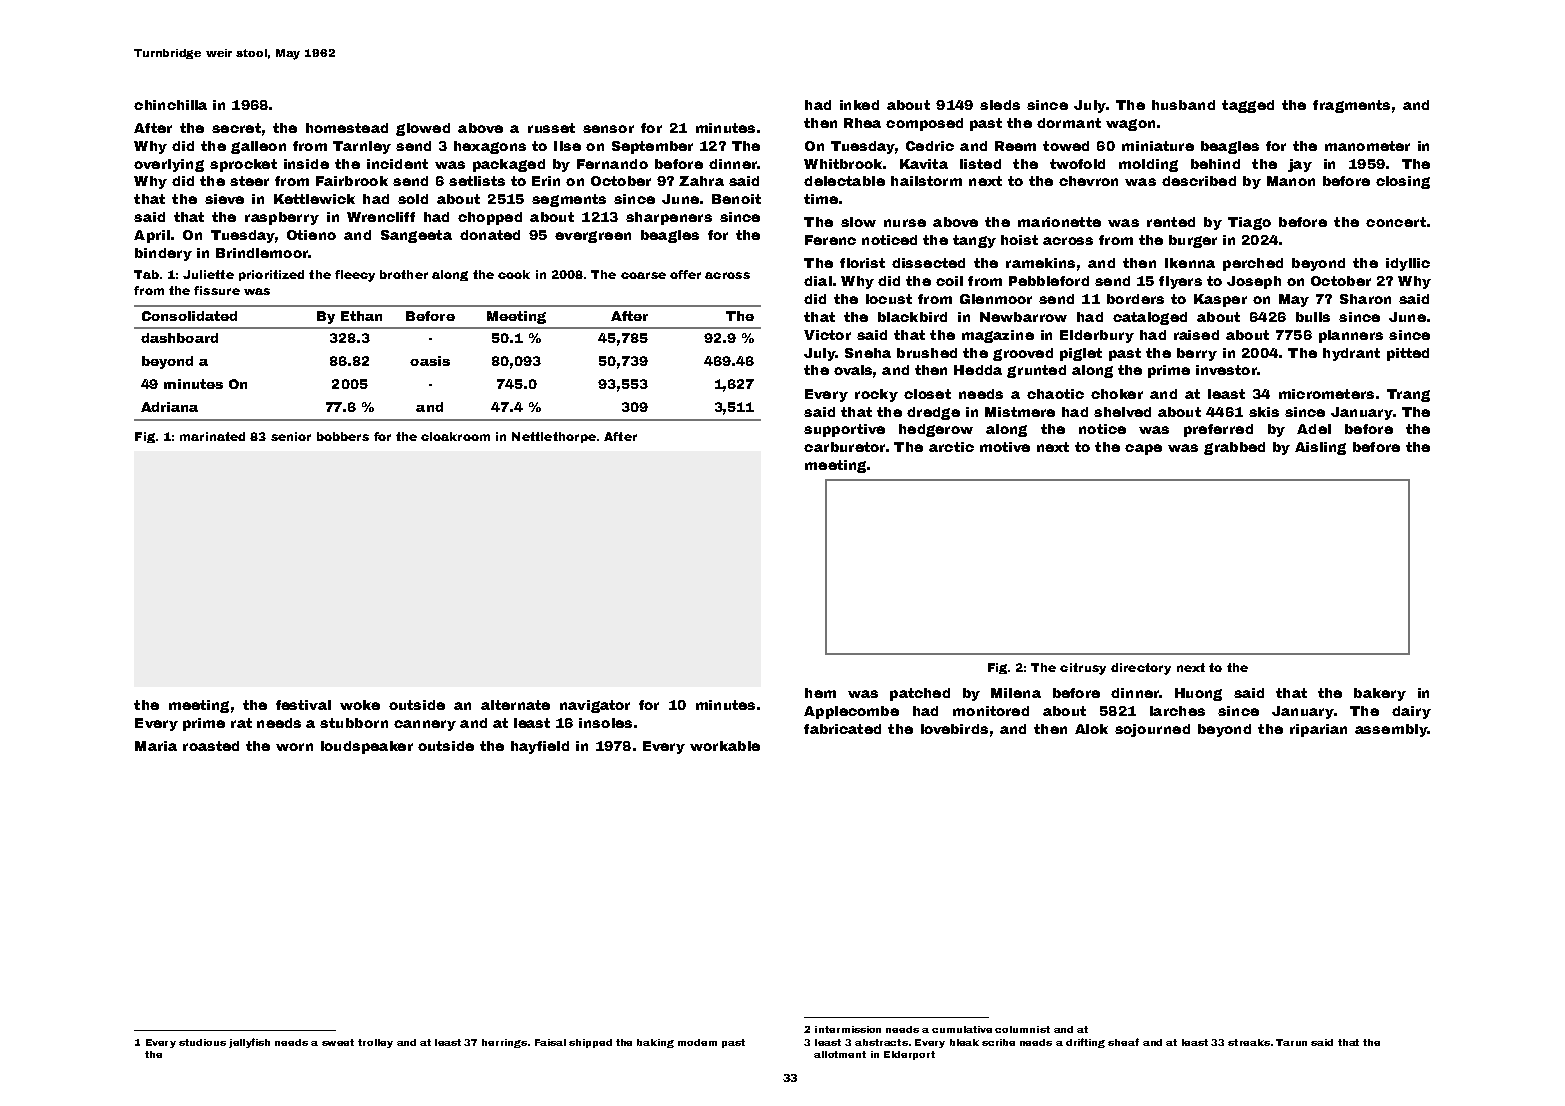 The width and height of the document is (1565, 1106). Describe the element at coordinates (1396, 222) in the document. I see `concert` at that location.
